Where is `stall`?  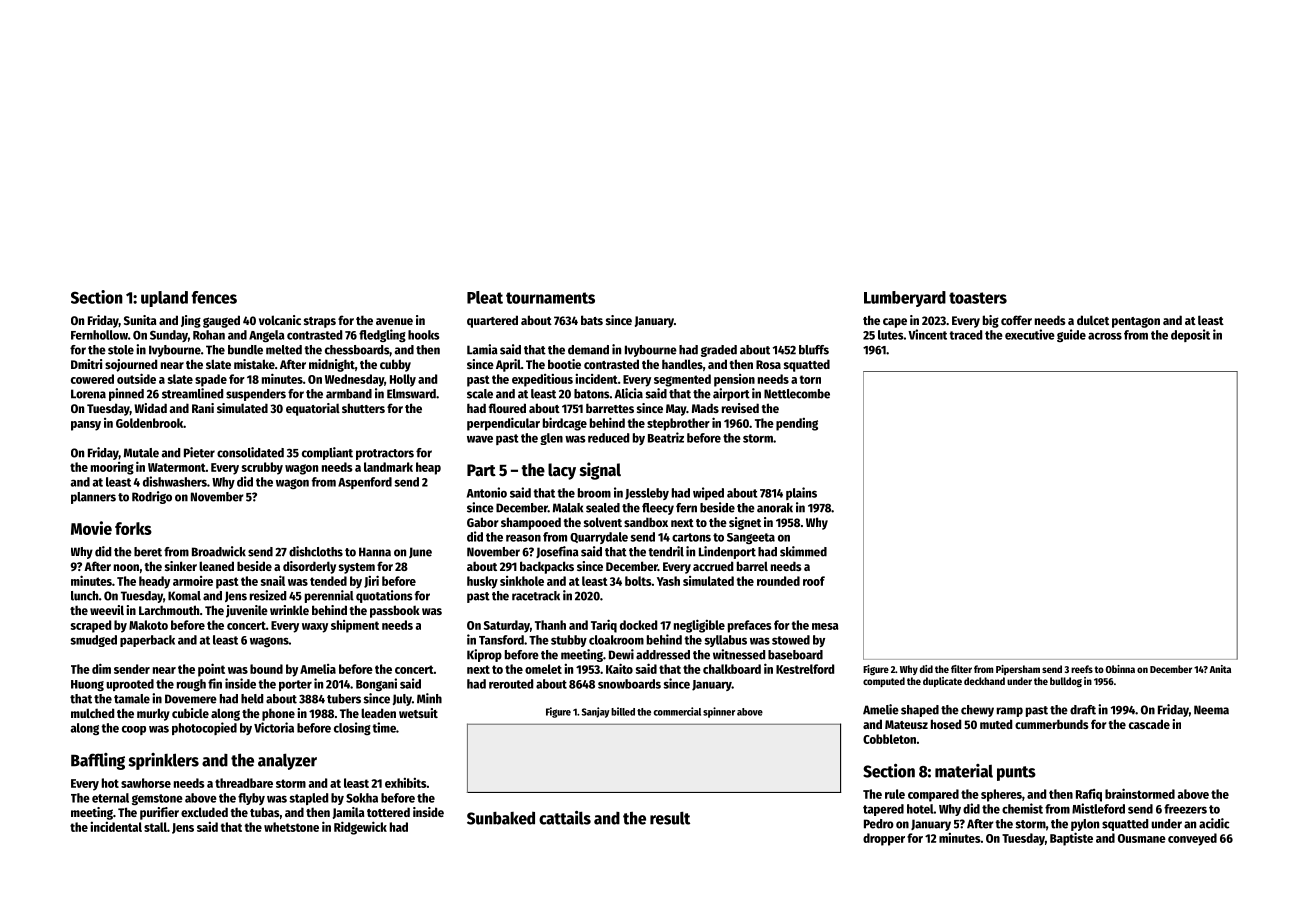
stall is located at coordinates (155, 827).
